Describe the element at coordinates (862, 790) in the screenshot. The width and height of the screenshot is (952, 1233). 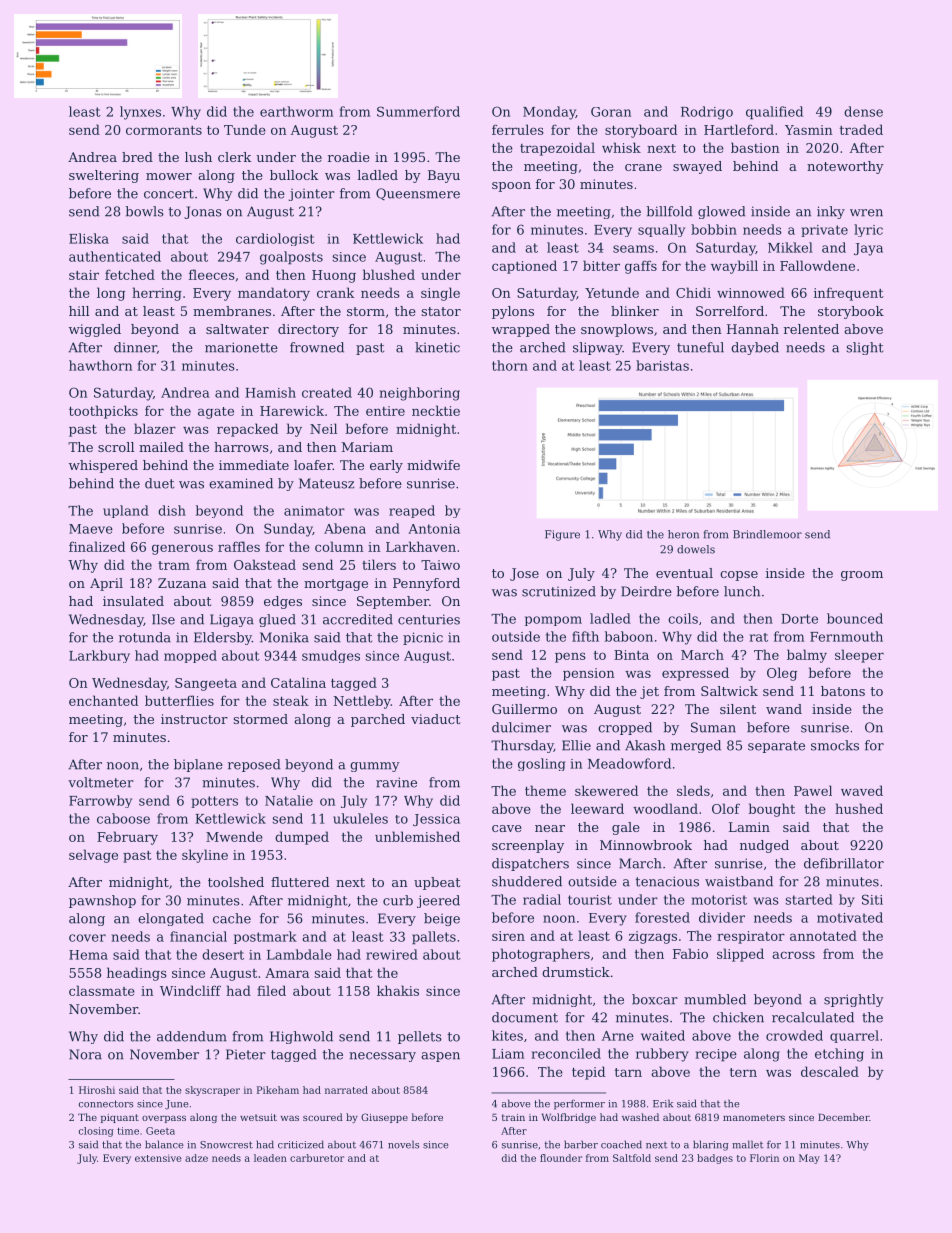
I see `waved` at that location.
